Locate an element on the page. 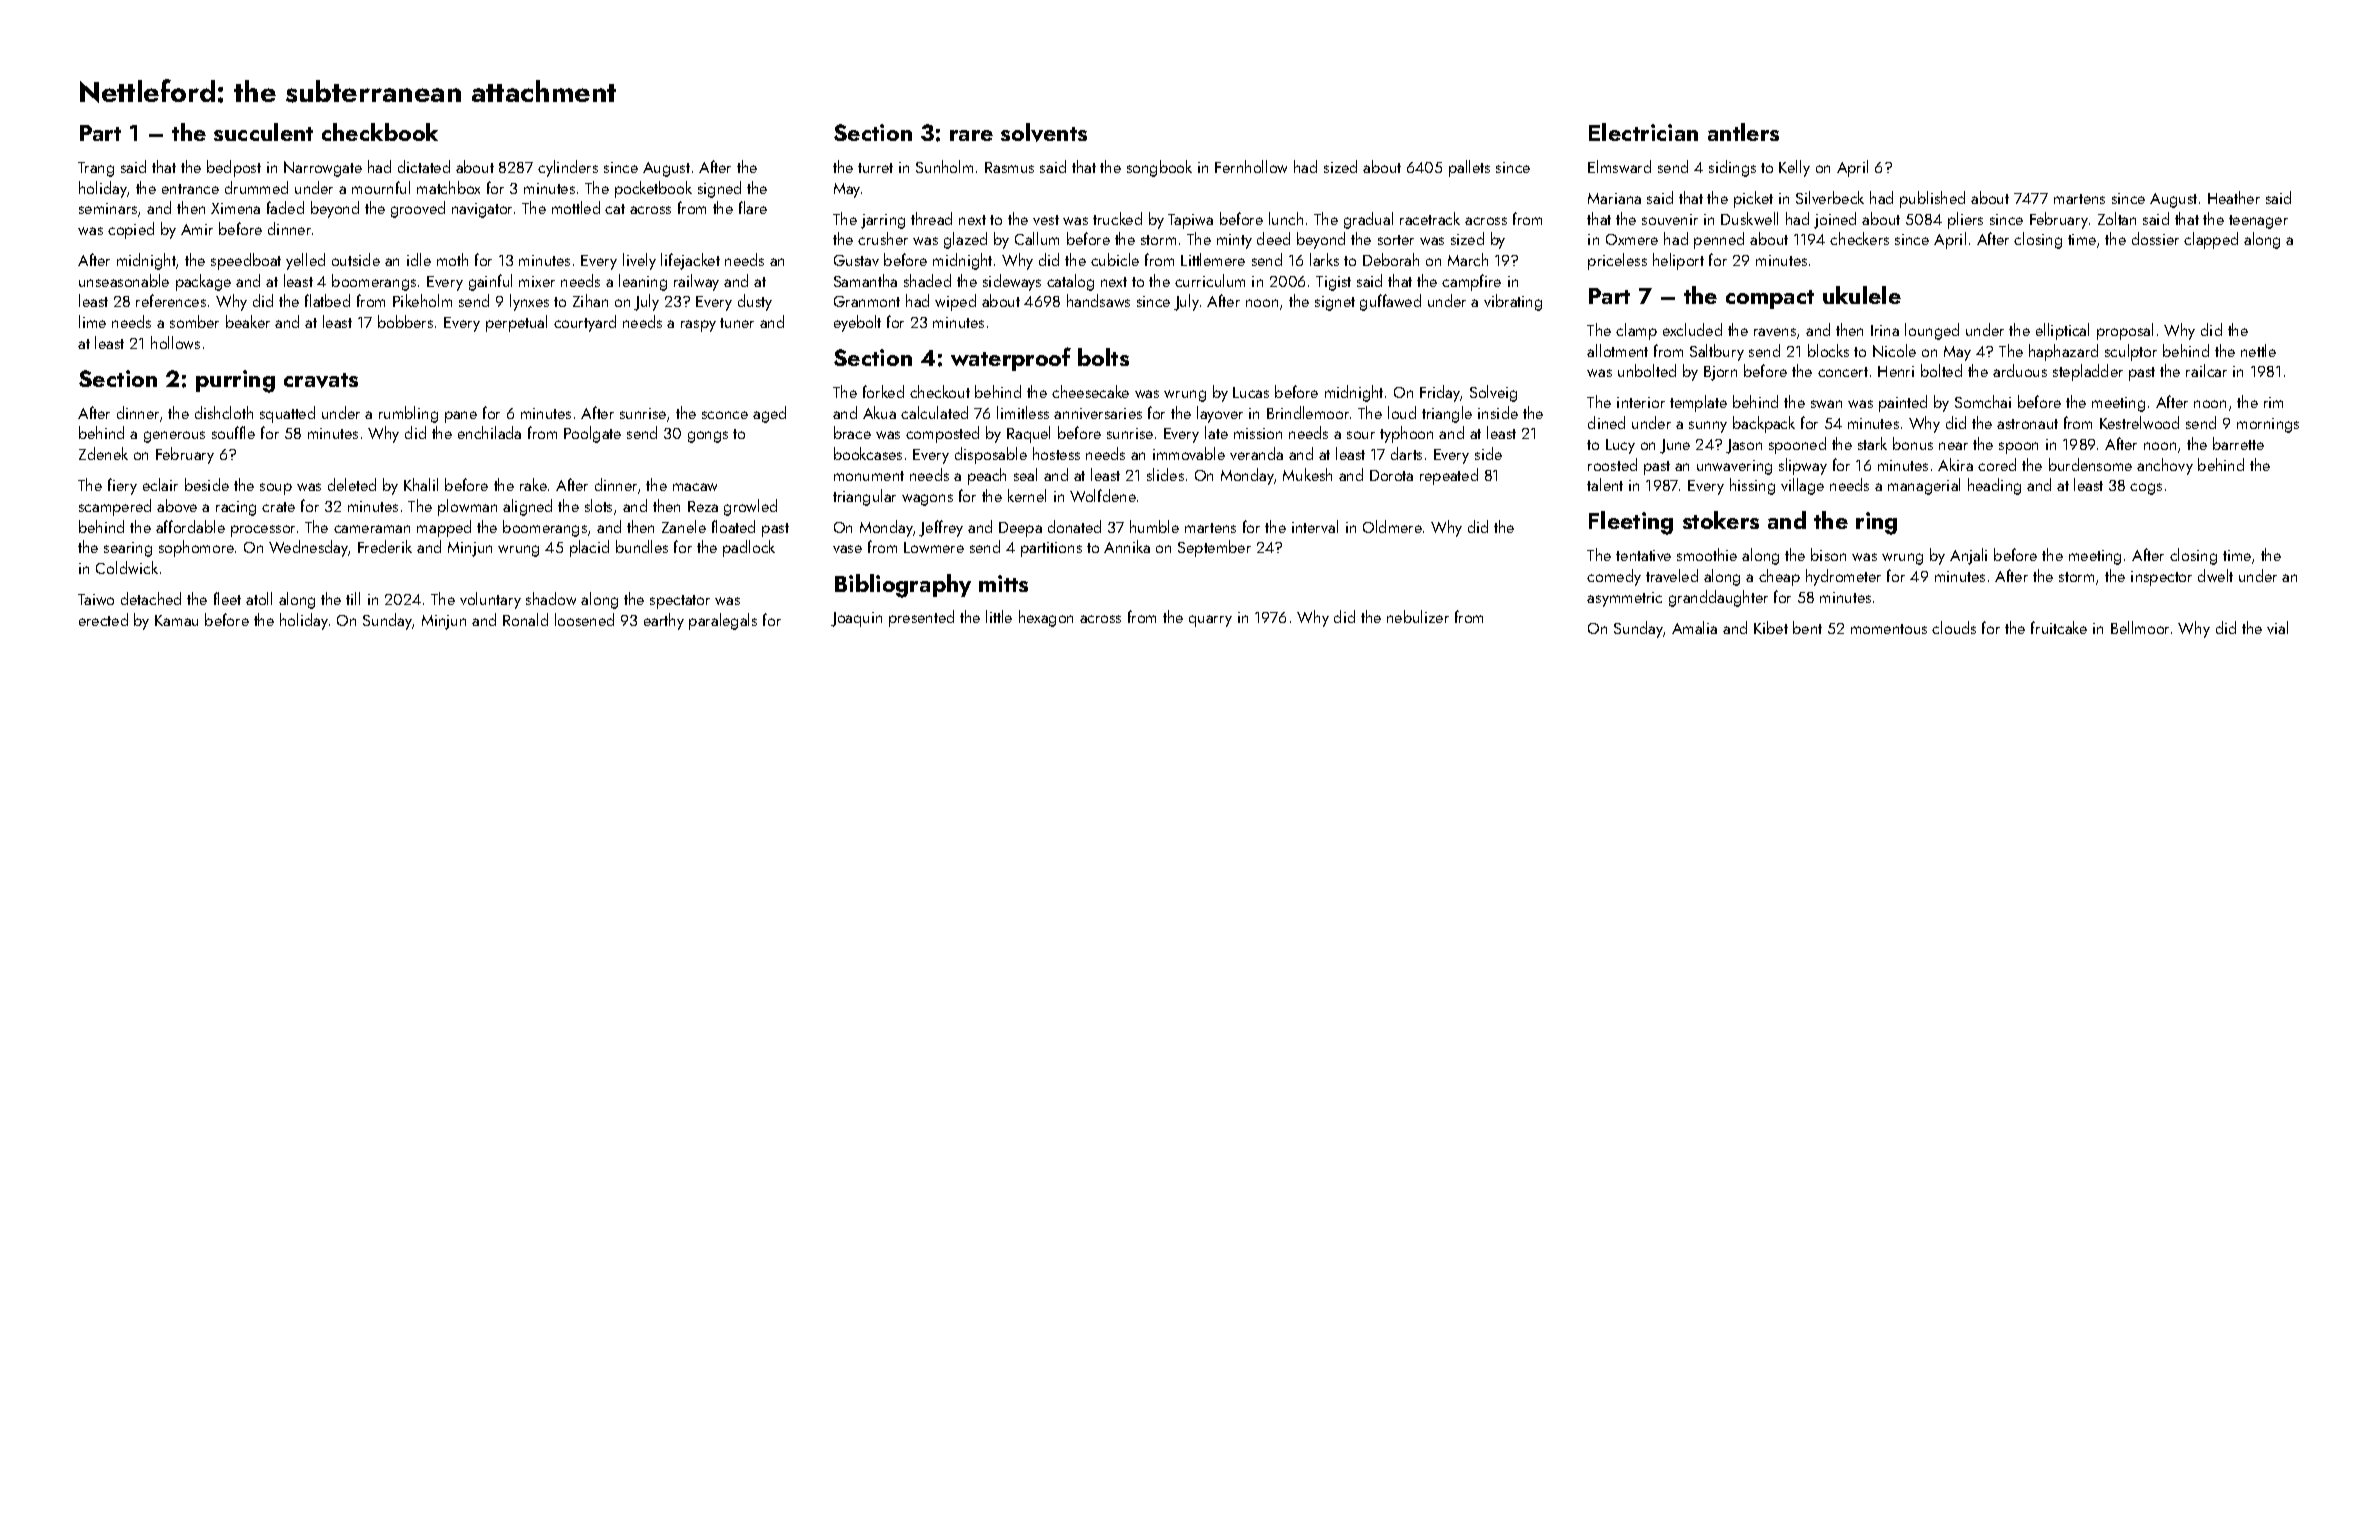  antlers is located at coordinates (1743, 132).
